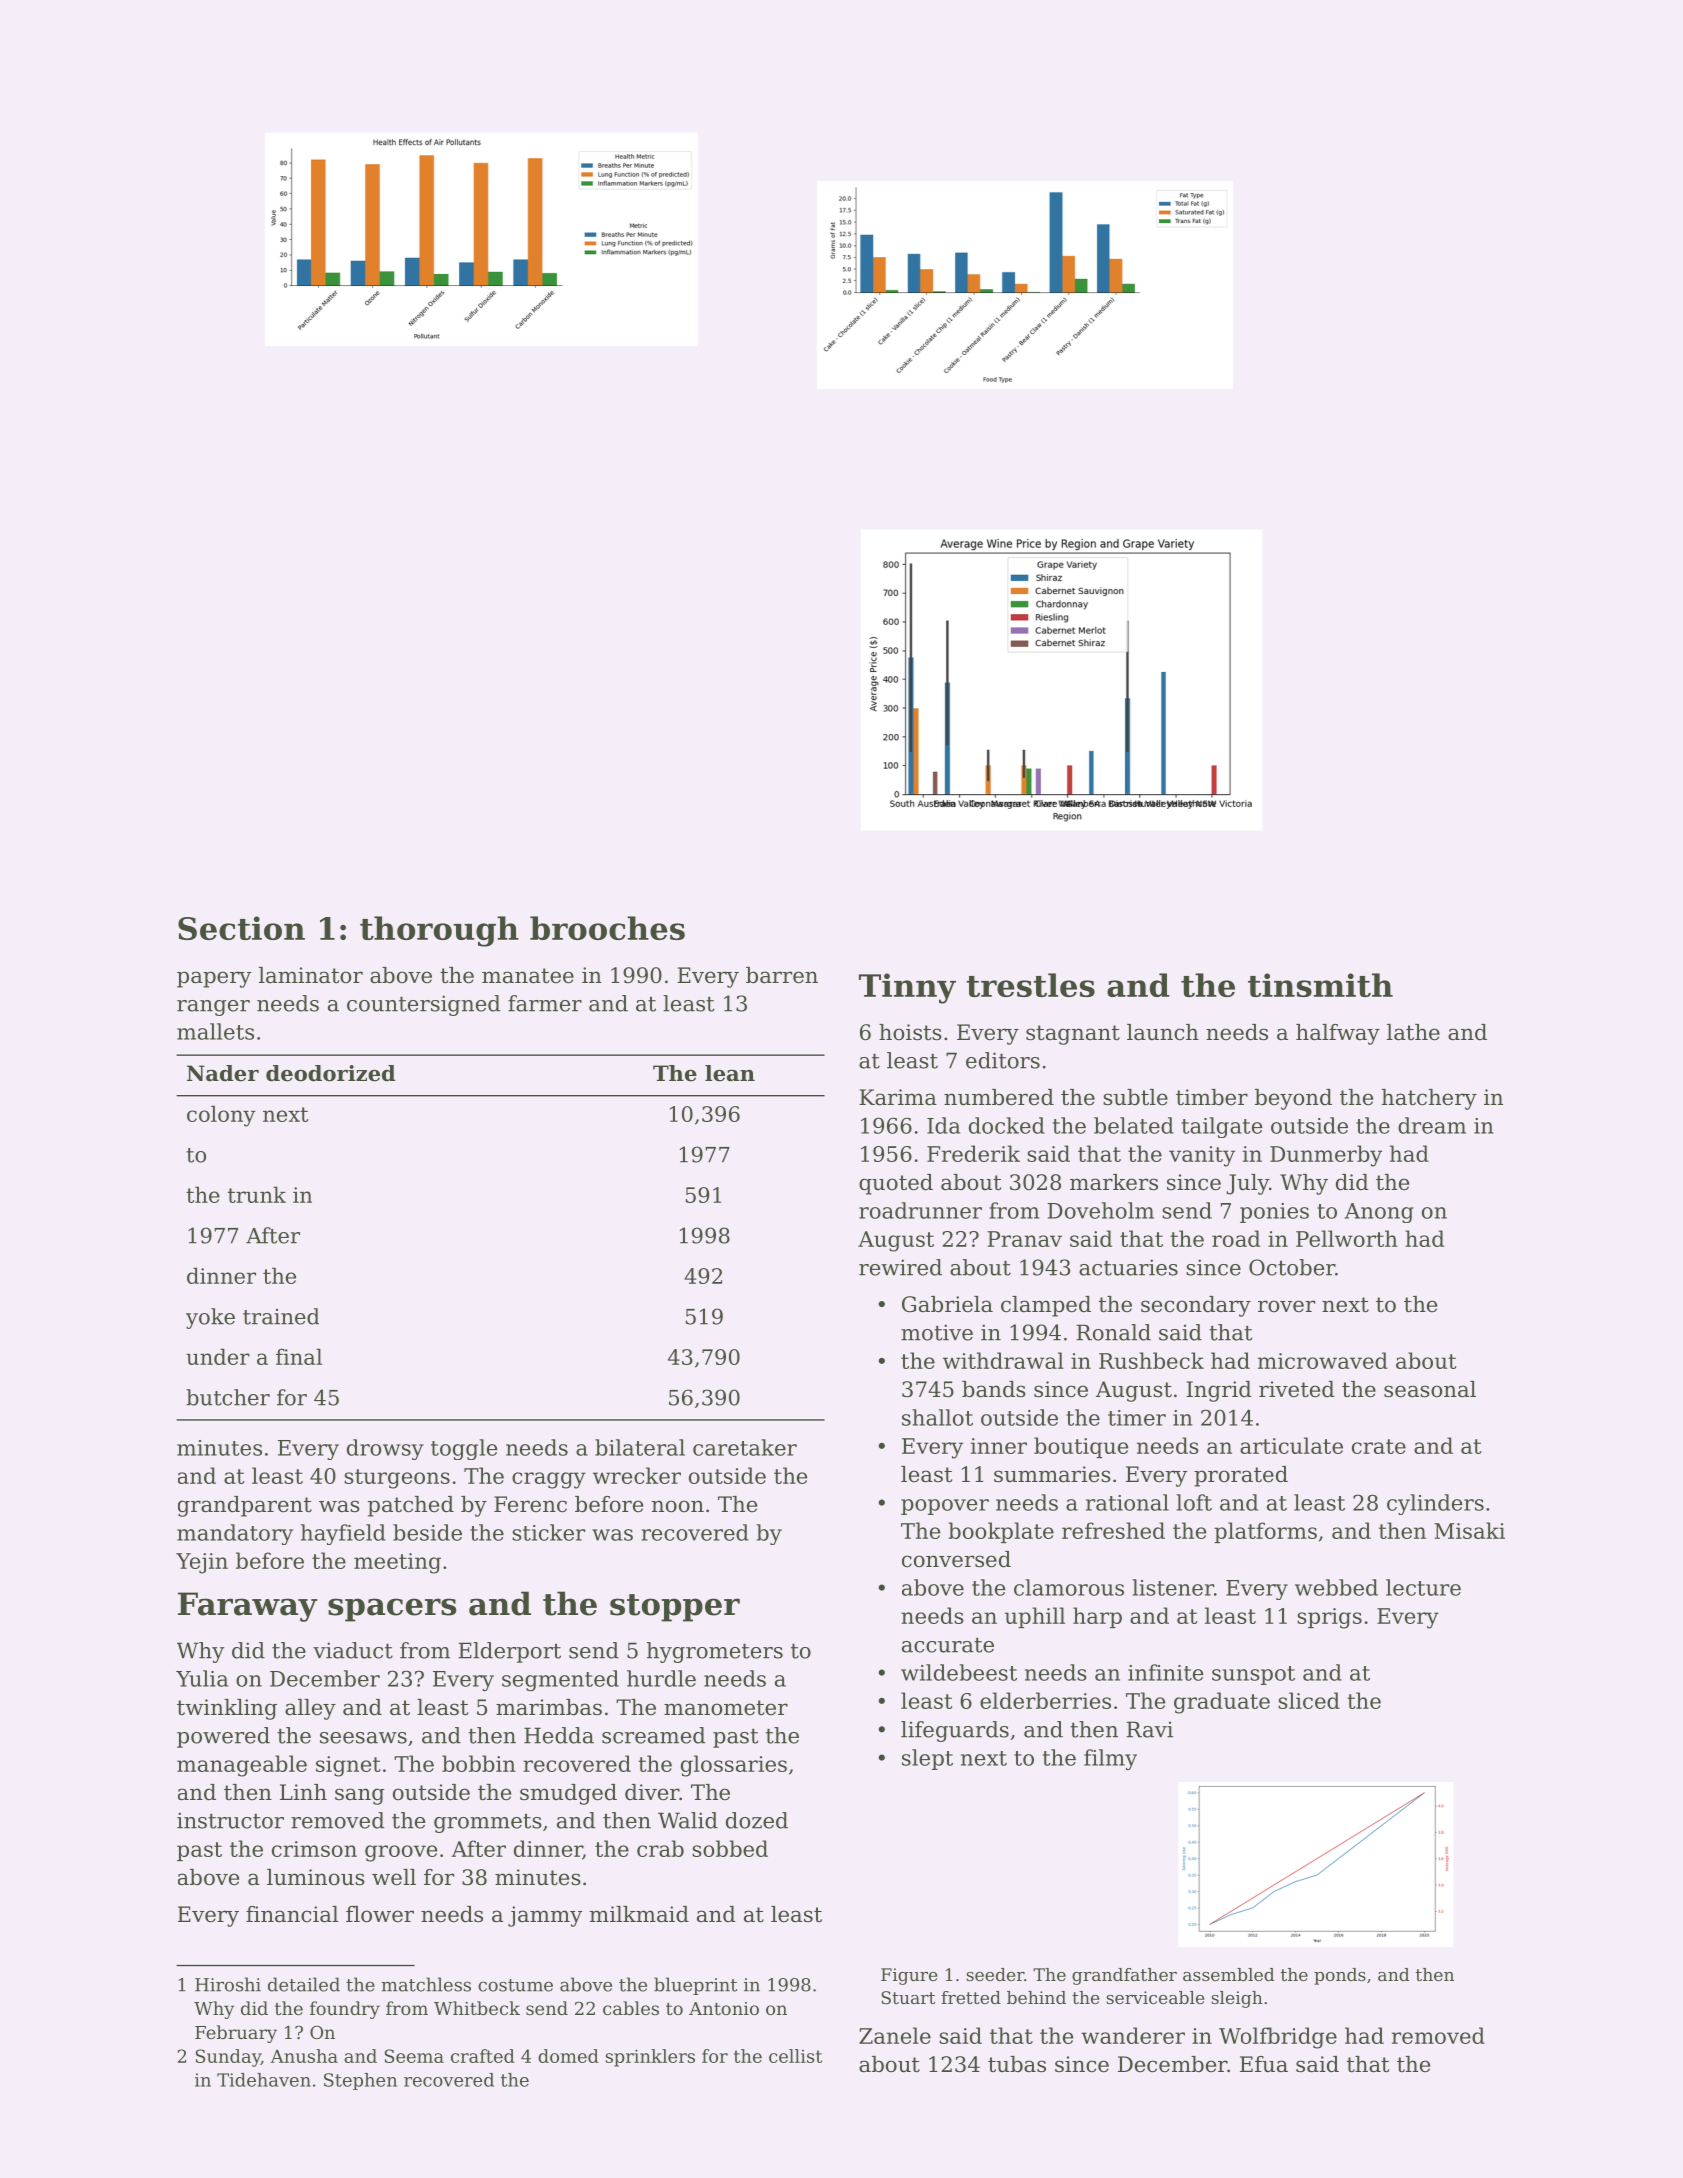  What do you see at coordinates (241, 928) in the page?
I see `Section` at bounding box center [241, 928].
